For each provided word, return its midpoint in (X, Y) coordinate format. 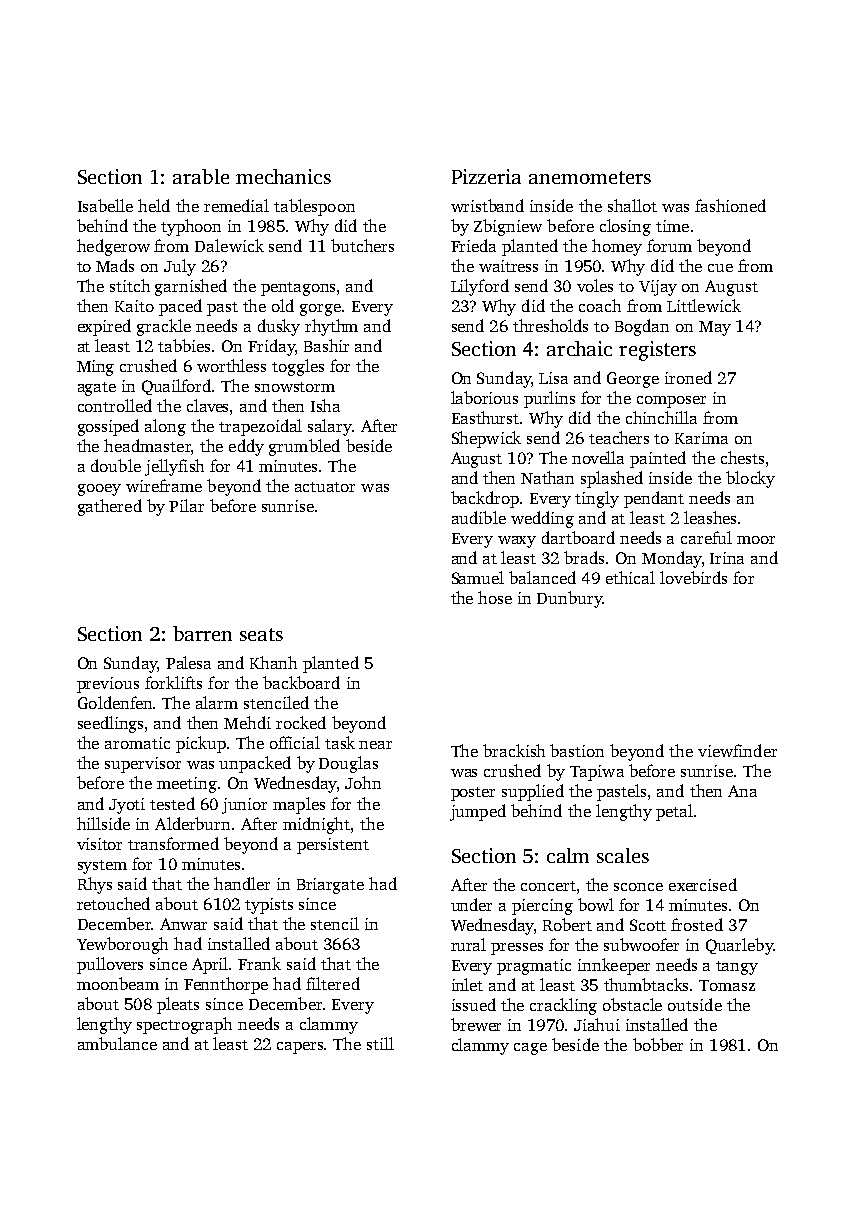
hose (495, 597)
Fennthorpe (226, 985)
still (380, 1043)
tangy (737, 968)
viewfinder (737, 750)
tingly (597, 499)
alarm (217, 702)
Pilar (186, 505)
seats (261, 634)
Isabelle (105, 205)
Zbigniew (508, 227)
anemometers (590, 177)
